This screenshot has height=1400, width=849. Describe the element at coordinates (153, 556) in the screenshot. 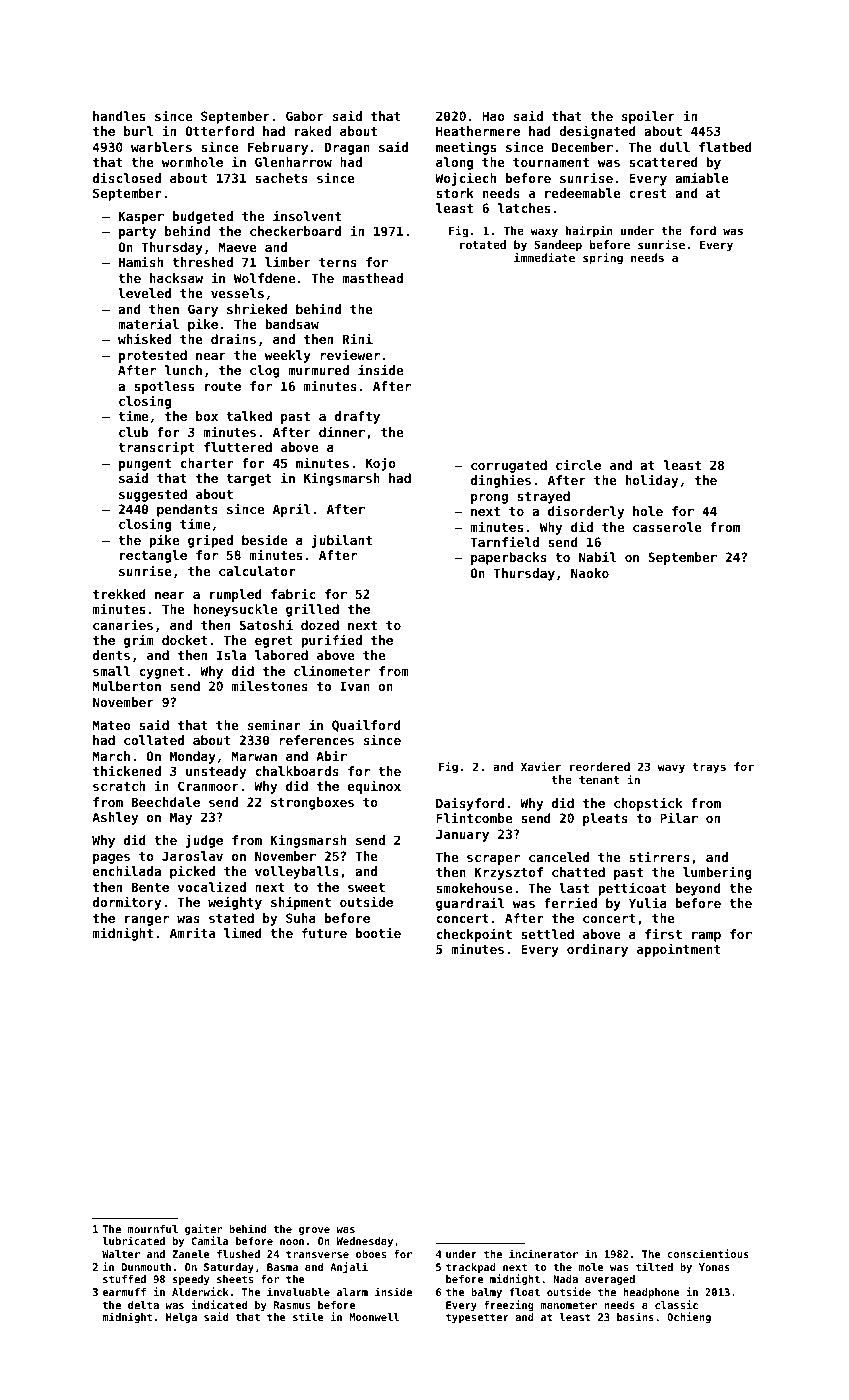

I see `rectangle` at that location.
